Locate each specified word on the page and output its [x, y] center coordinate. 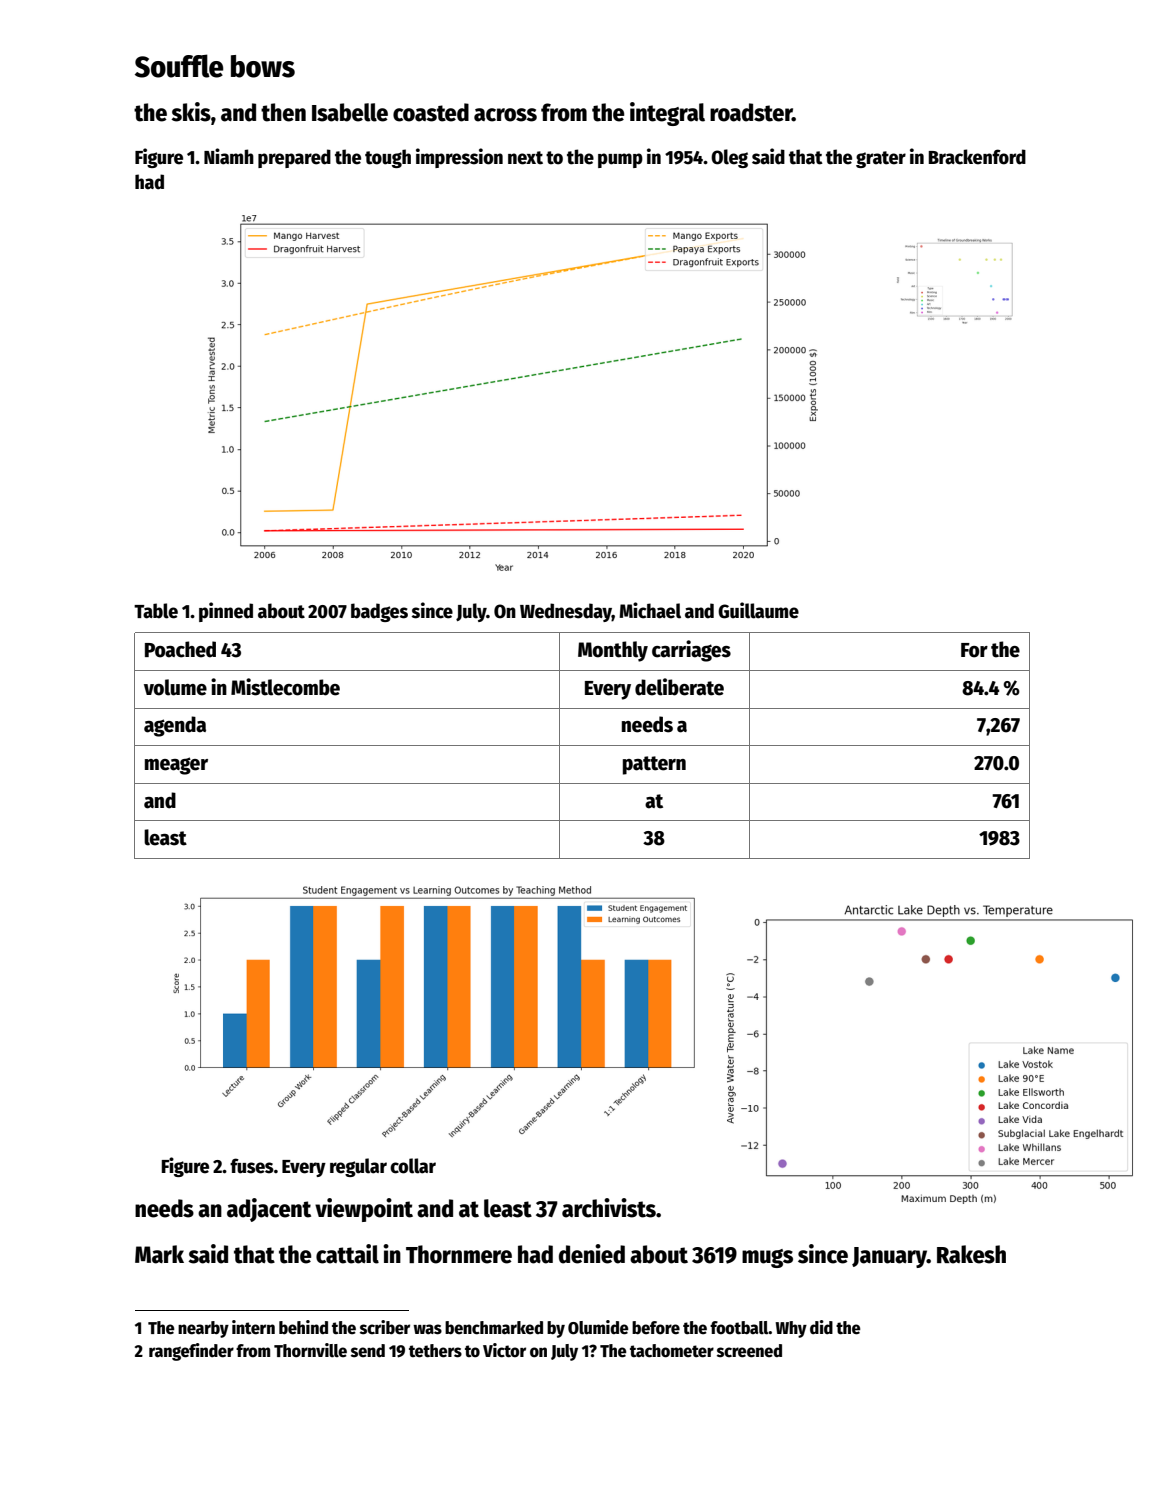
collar [413, 1166]
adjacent [269, 1210]
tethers [435, 1351]
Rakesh [971, 1254]
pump [620, 160]
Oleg [729, 158]
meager [176, 766]
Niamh [229, 156]
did [821, 1327]
